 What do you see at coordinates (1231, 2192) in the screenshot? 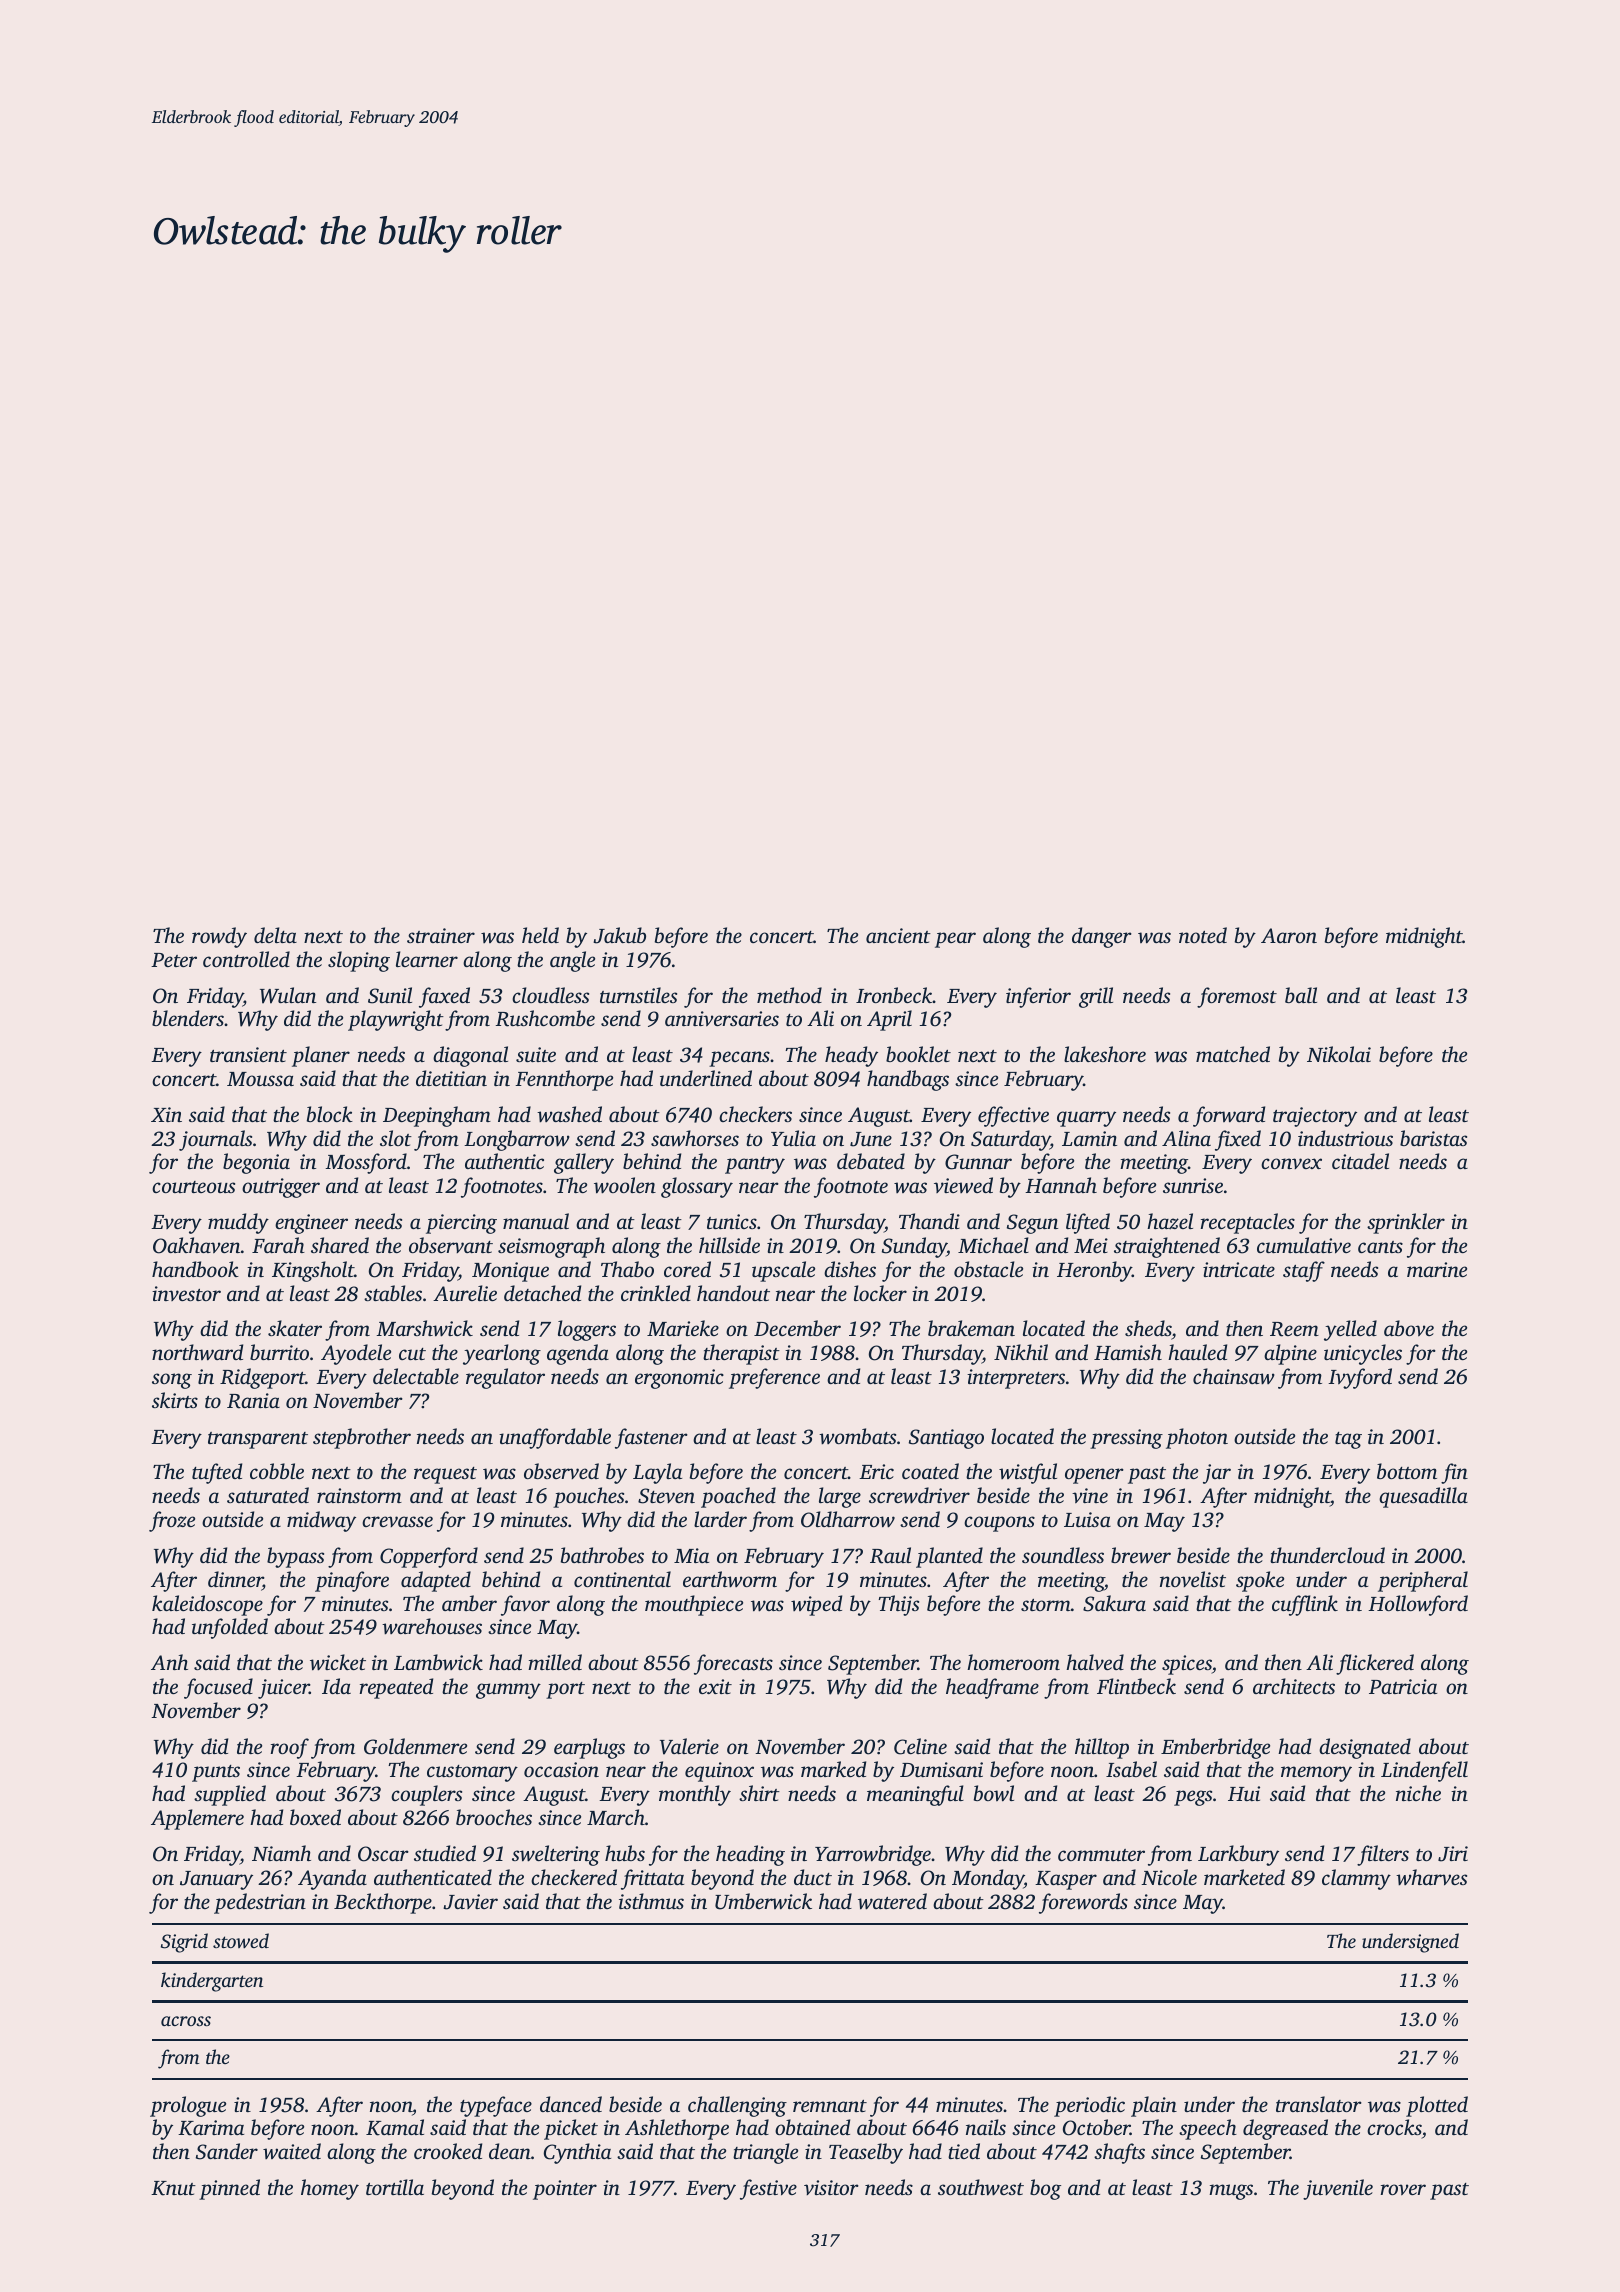
I see `mugs` at bounding box center [1231, 2192].
